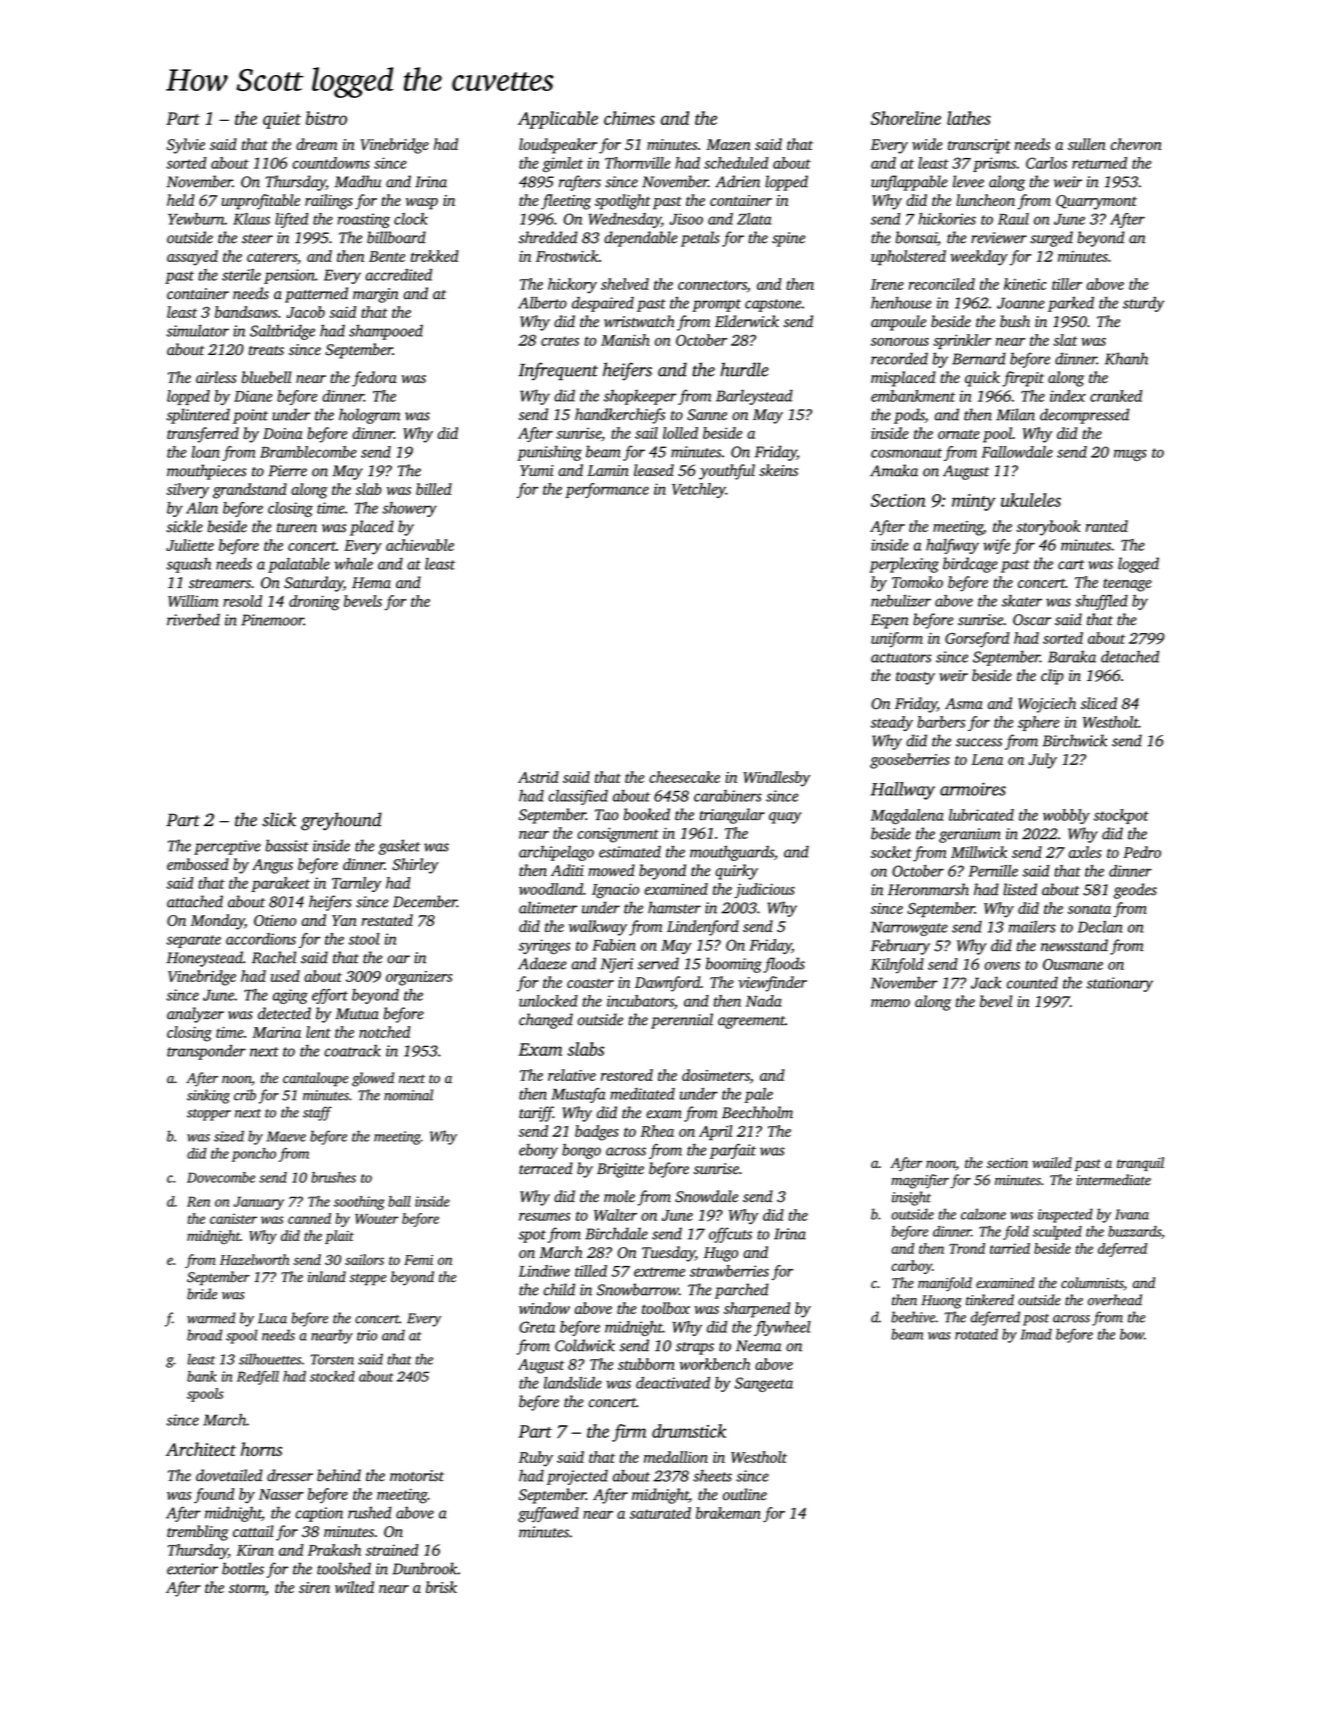 This screenshot has width=1333, height=1726. What do you see at coordinates (192, 258) in the screenshot?
I see `assayed` at bounding box center [192, 258].
